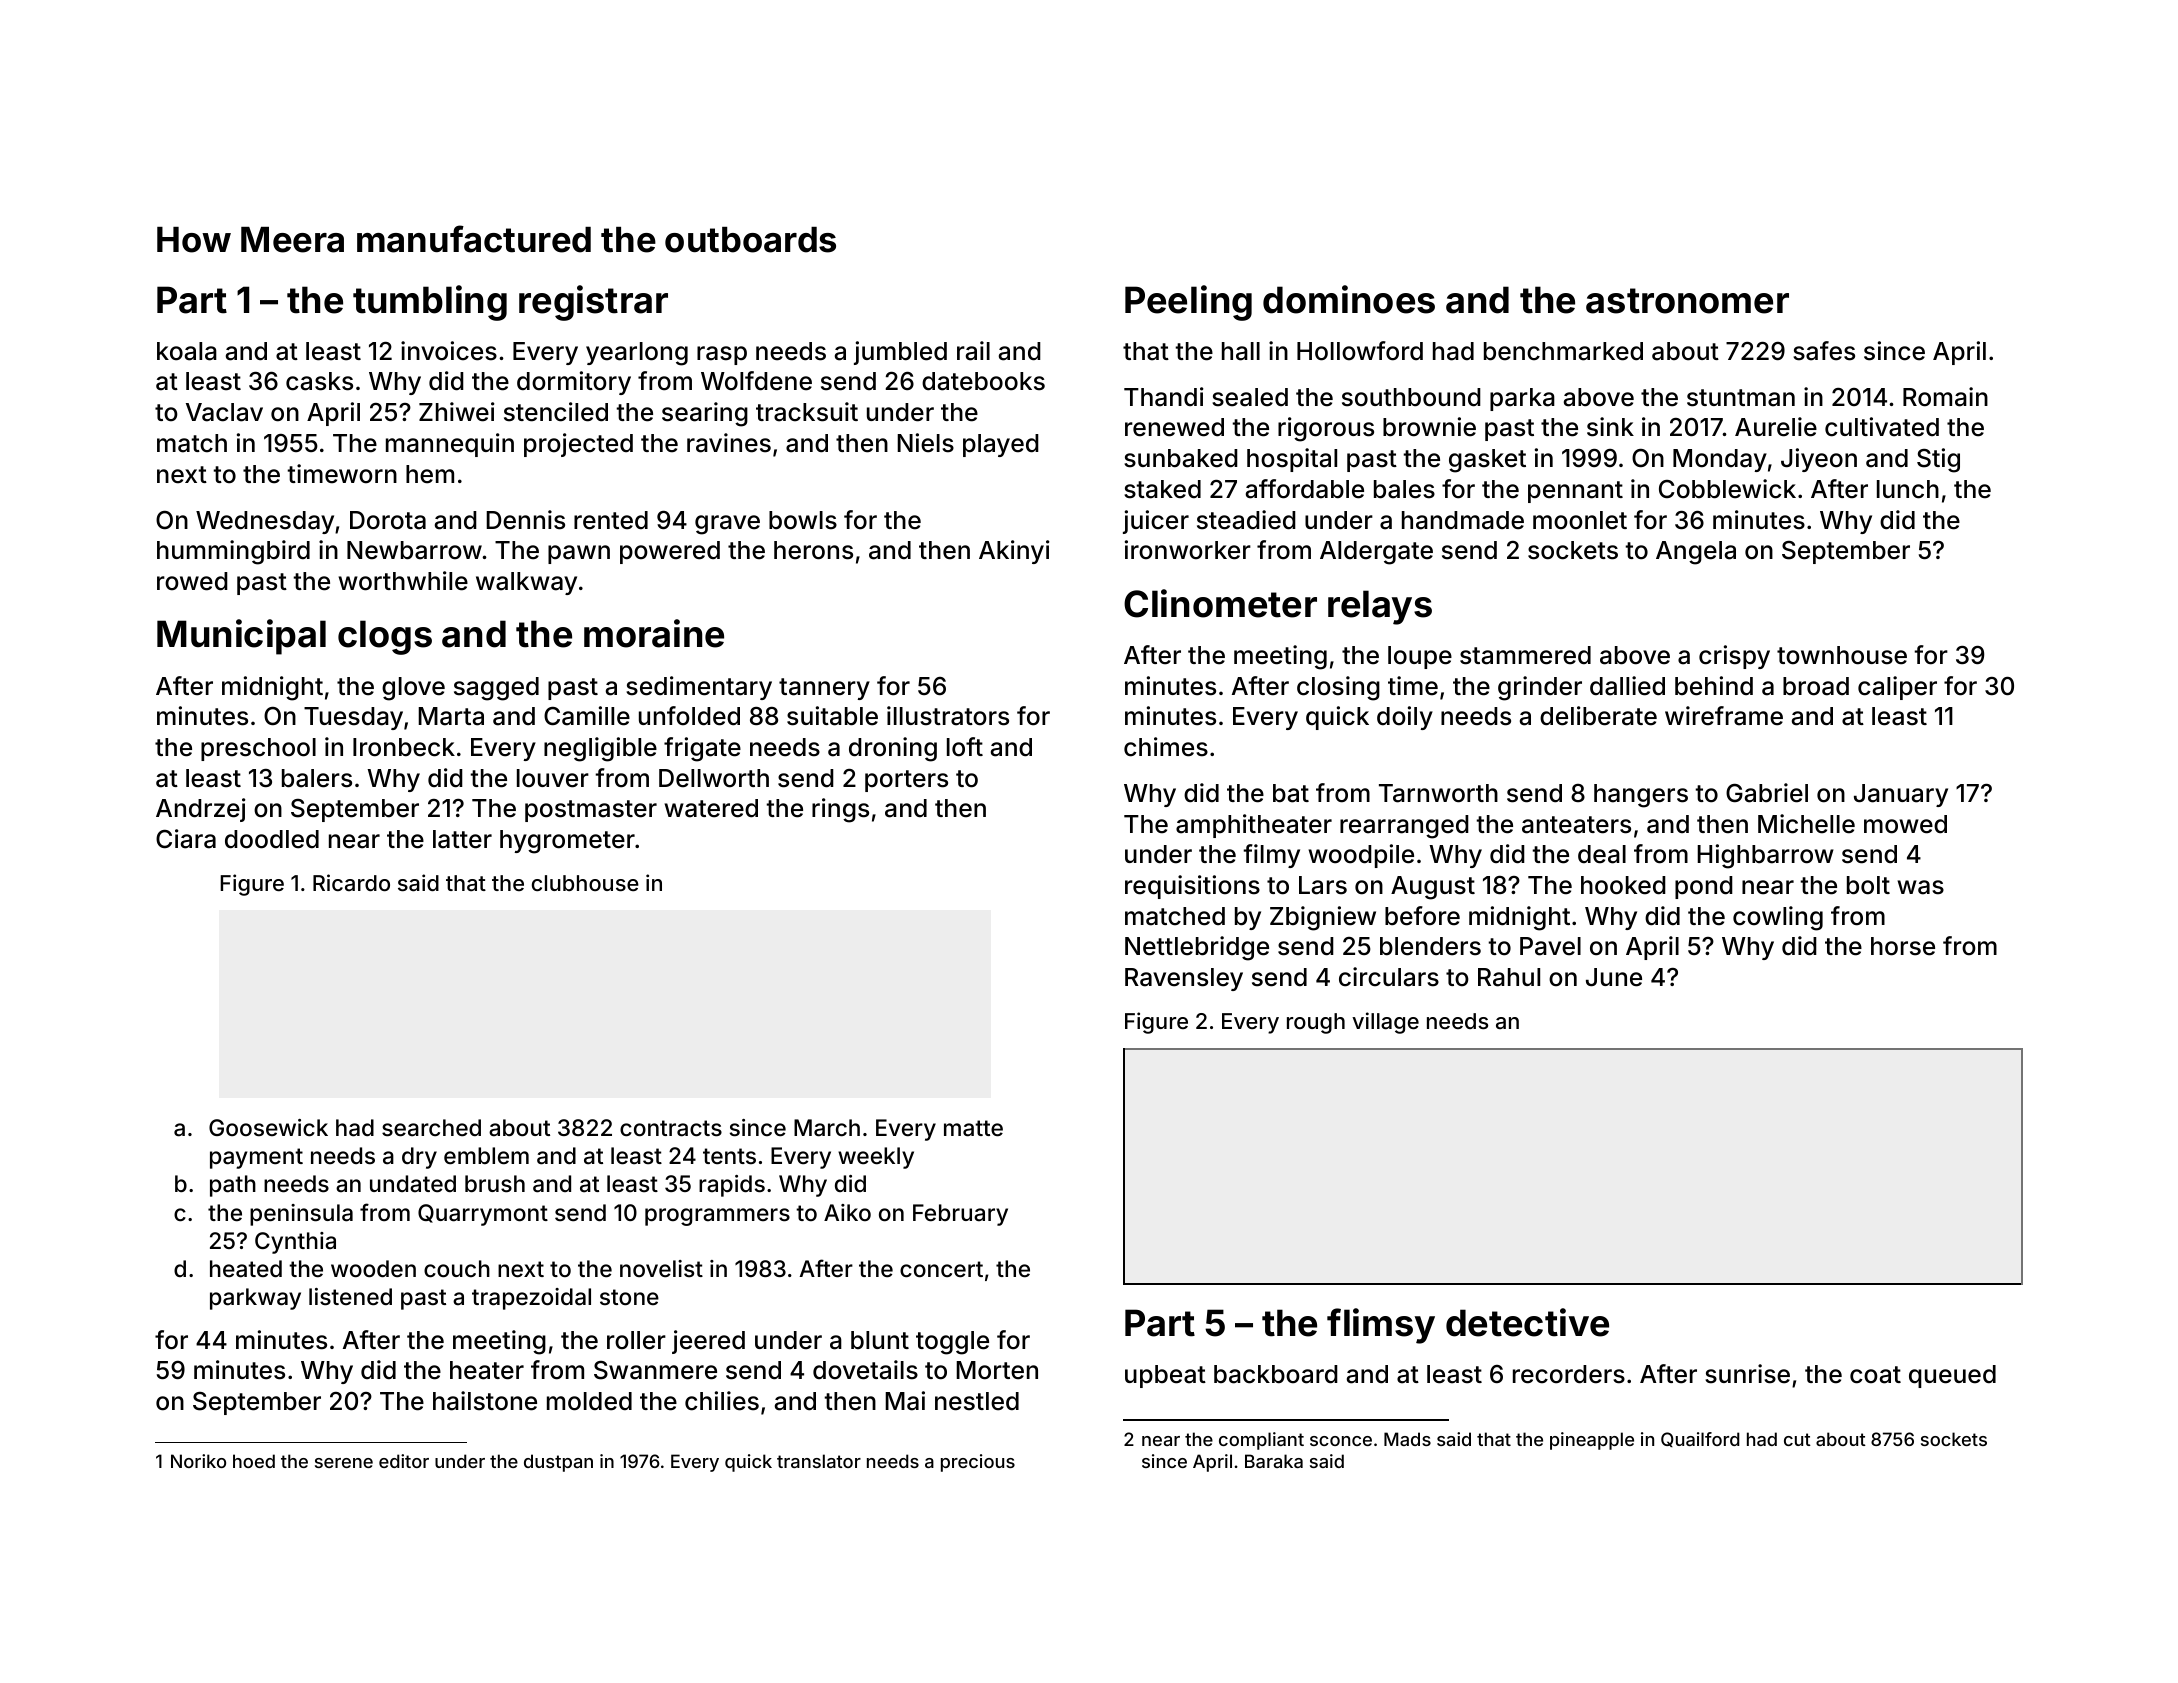 This document has height=1683, width=2178. Describe the element at coordinates (1765, 856) in the document. I see `Highbarrow` at that location.
